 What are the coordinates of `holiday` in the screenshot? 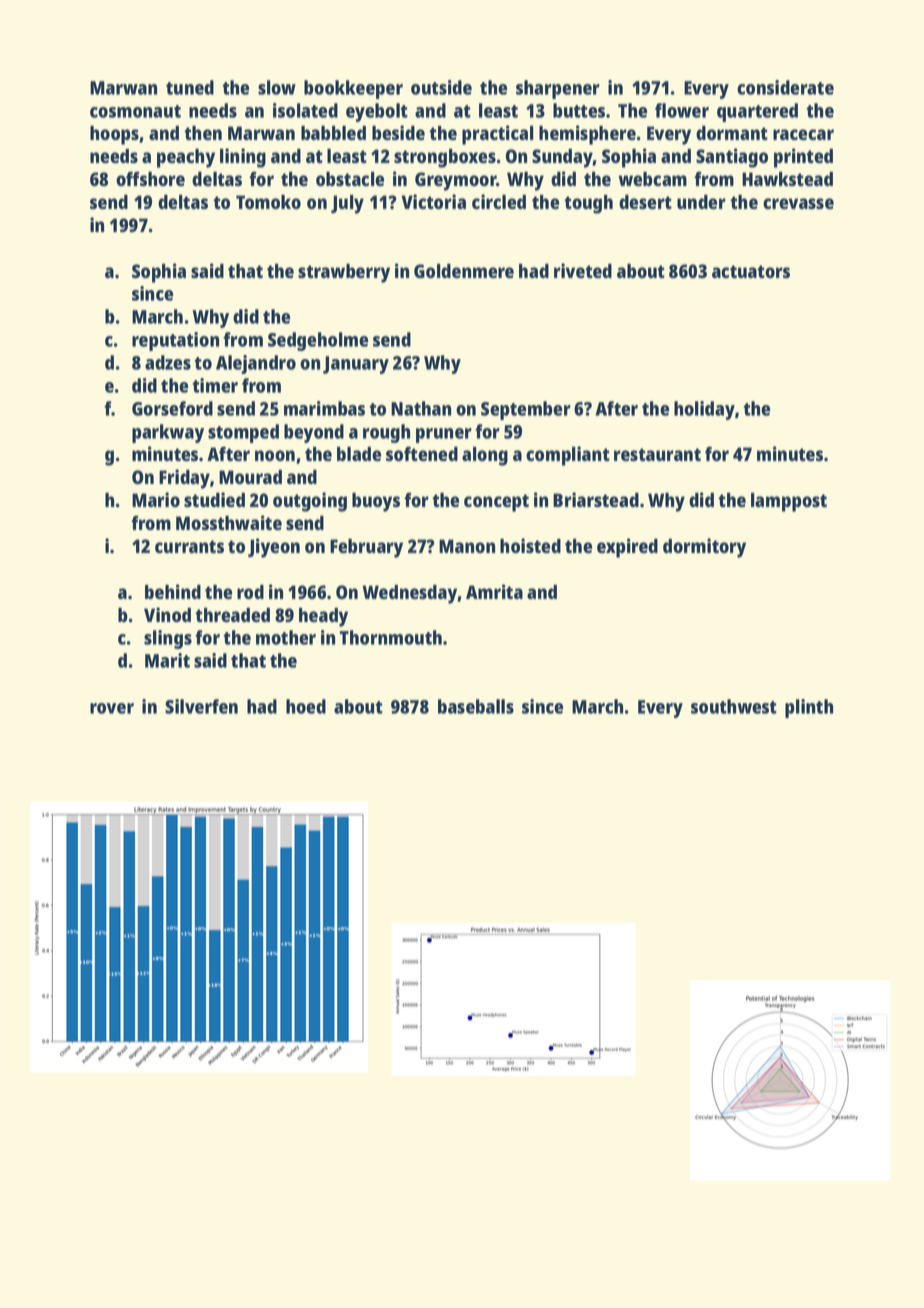 It's located at (704, 410).
